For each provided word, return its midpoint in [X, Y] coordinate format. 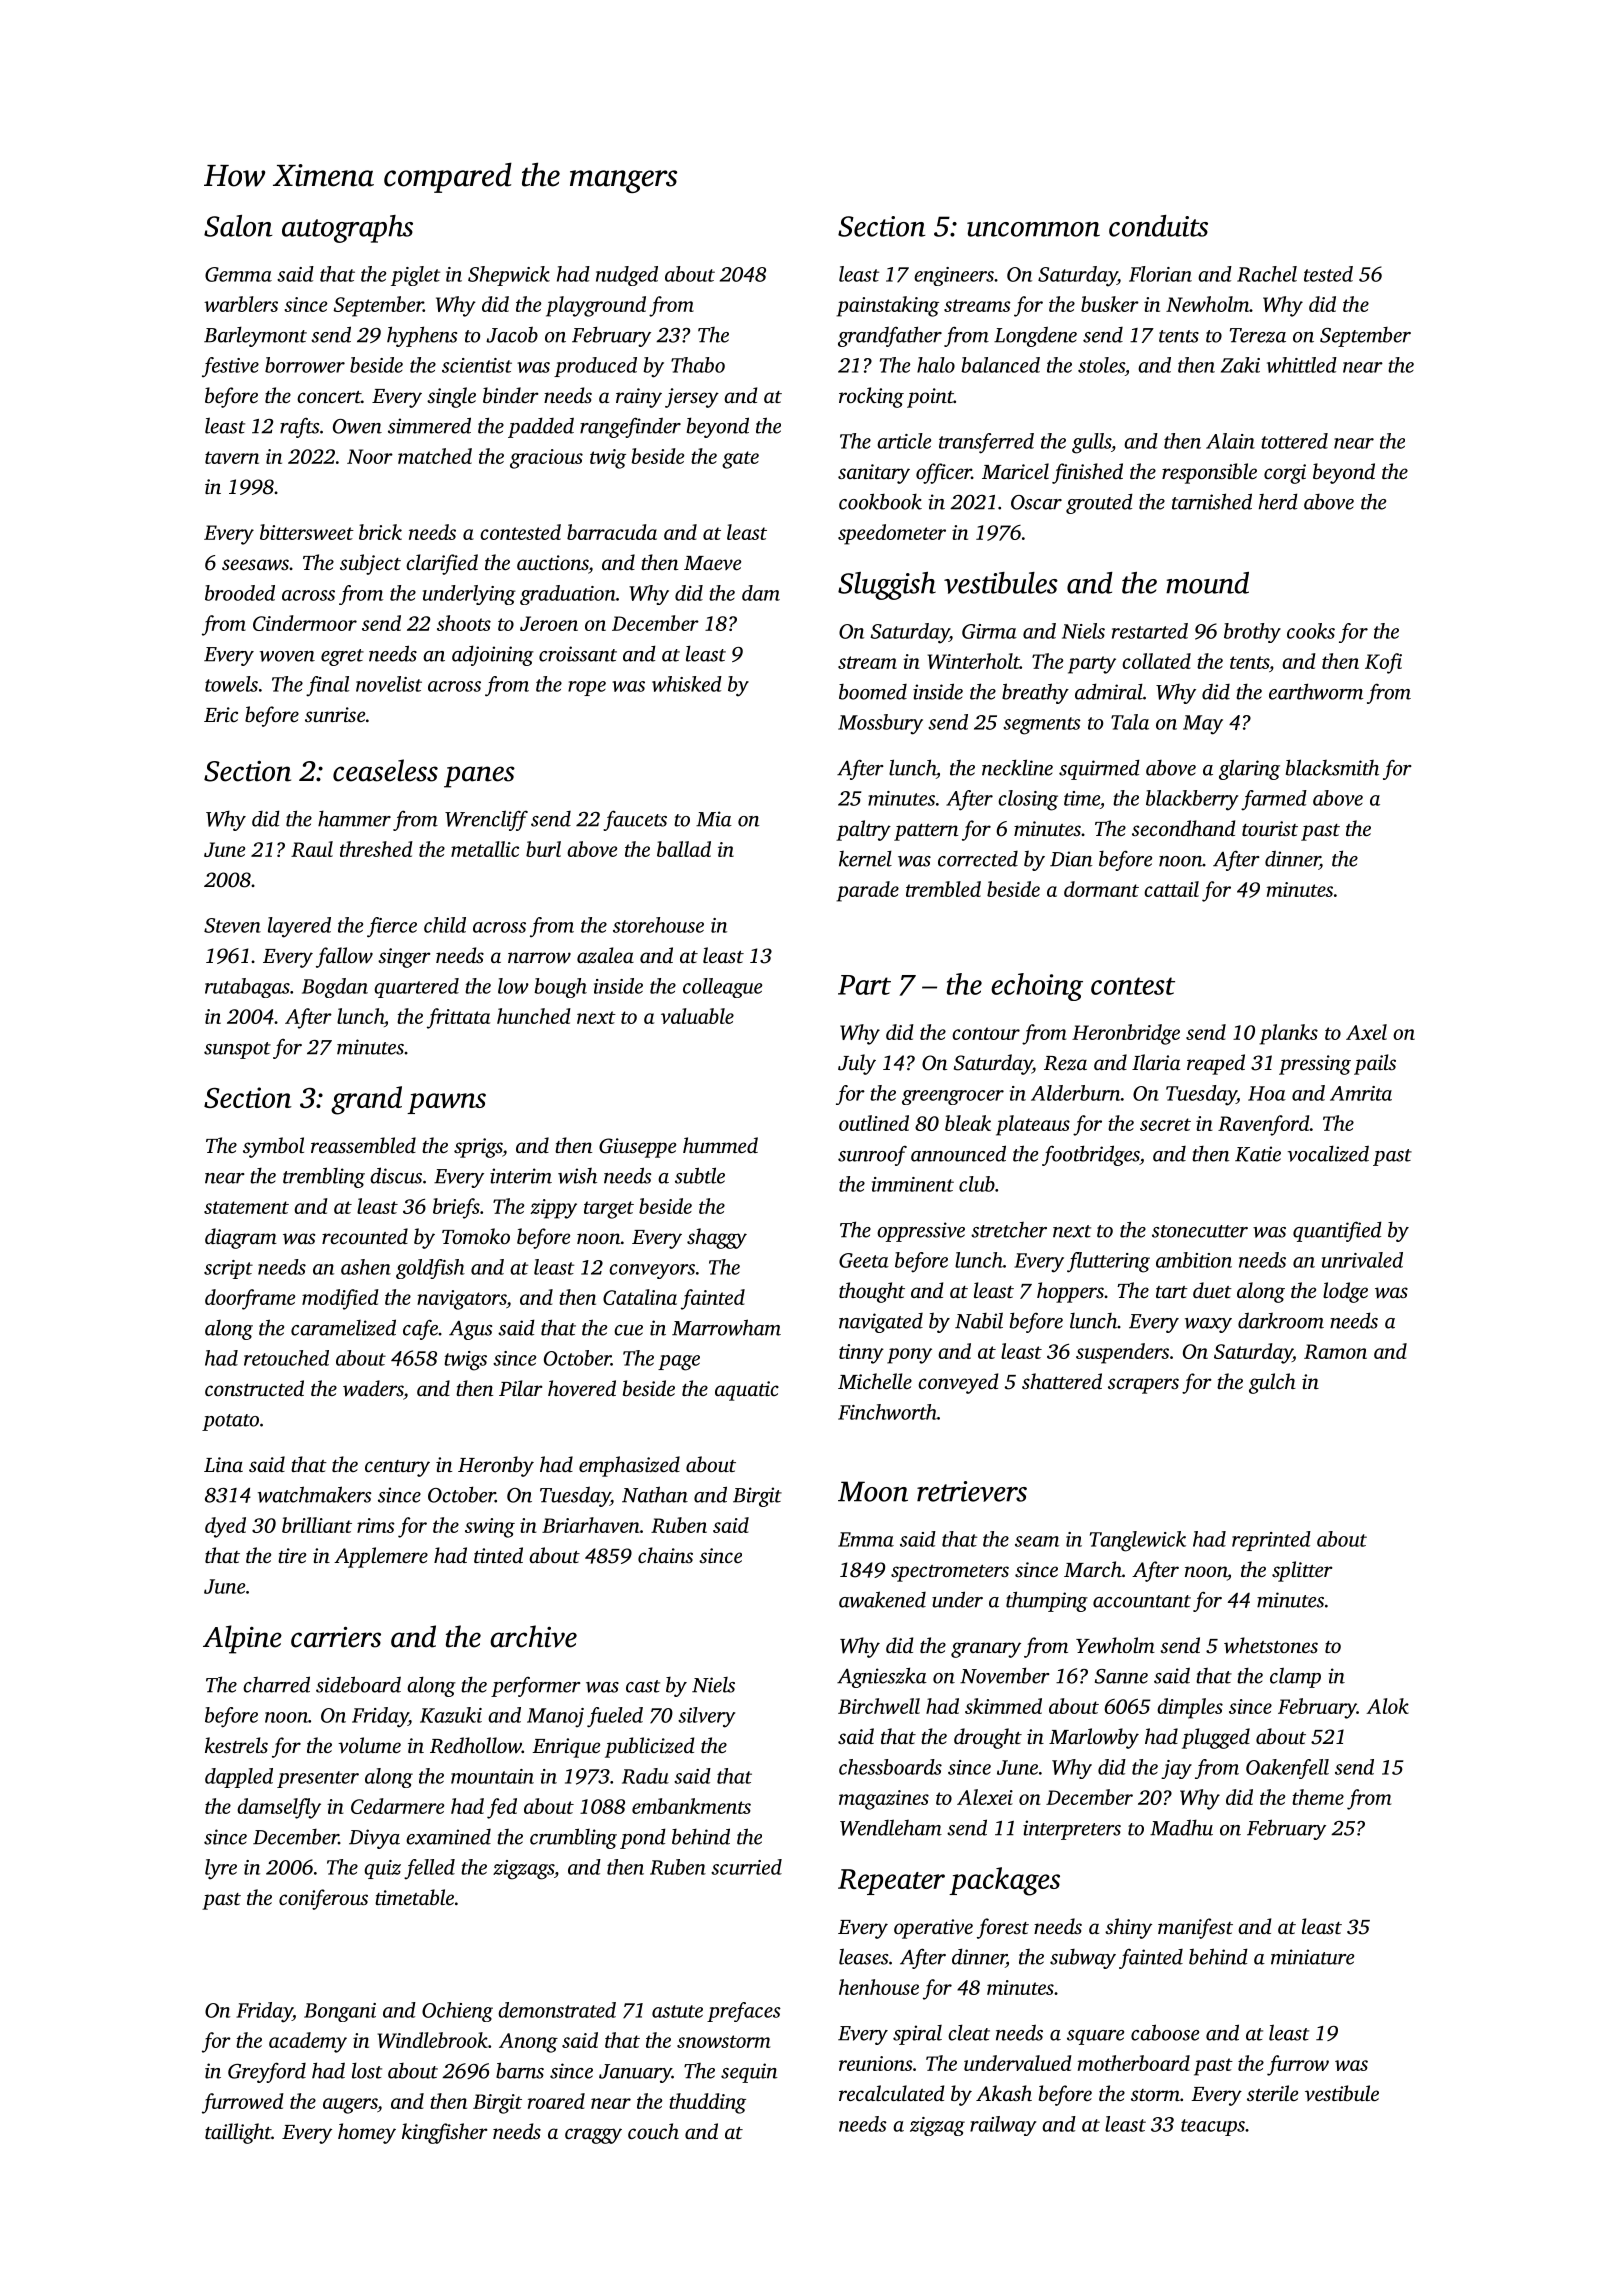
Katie [1258, 1154]
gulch [1272, 1383]
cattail [1171, 889]
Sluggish [887, 586]
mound [1207, 583]
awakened [882, 1599]
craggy [593, 2136]
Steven [232, 925]
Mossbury [880, 724]
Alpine [242, 1639]
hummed [720, 1145]
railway [1003, 2126]
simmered [429, 425]
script [228, 1269]
